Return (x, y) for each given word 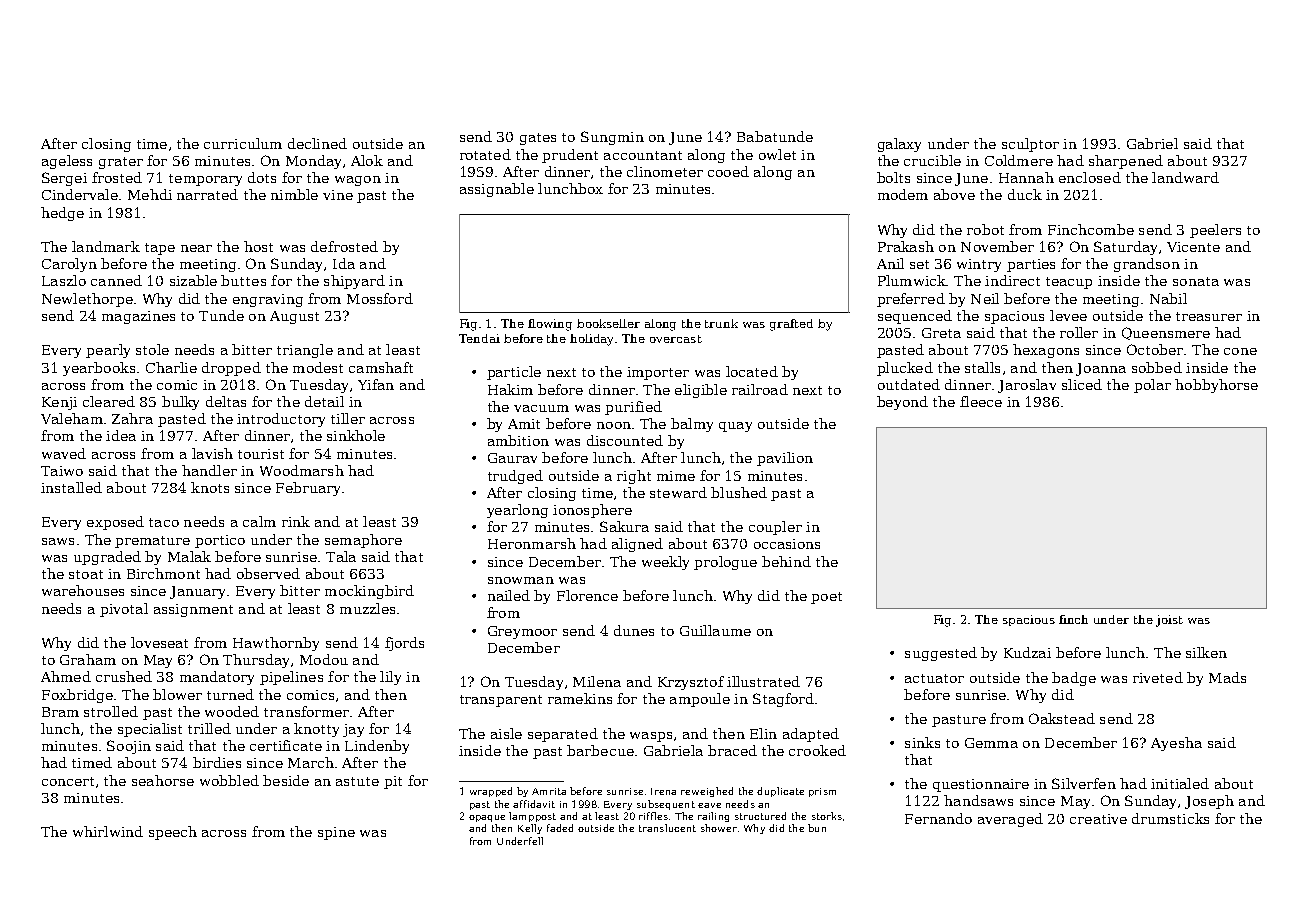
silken (1206, 652)
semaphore (363, 541)
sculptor (1030, 145)
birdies (217, 762)
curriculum (243, 143)
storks (827, 816)
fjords (404, 644)
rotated (485, 154)
